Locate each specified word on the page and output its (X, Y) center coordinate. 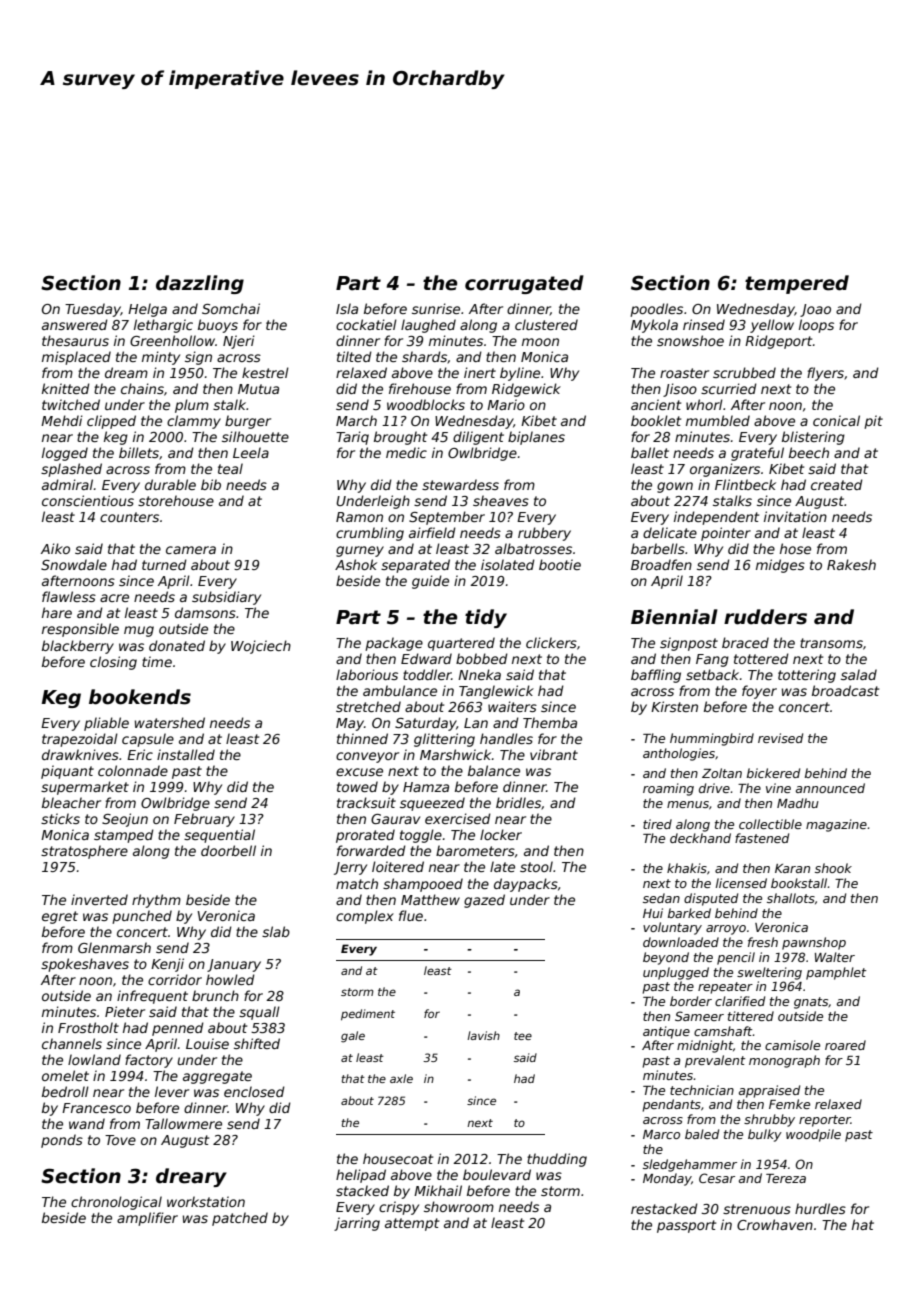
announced (830, 788)
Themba (550, 722)
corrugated (524, 284)
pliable (106, 724)
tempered (797, 284)
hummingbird (712, 739)
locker (501, 834)
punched (142, 917)
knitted (66, 388)
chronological (116, 1203)
